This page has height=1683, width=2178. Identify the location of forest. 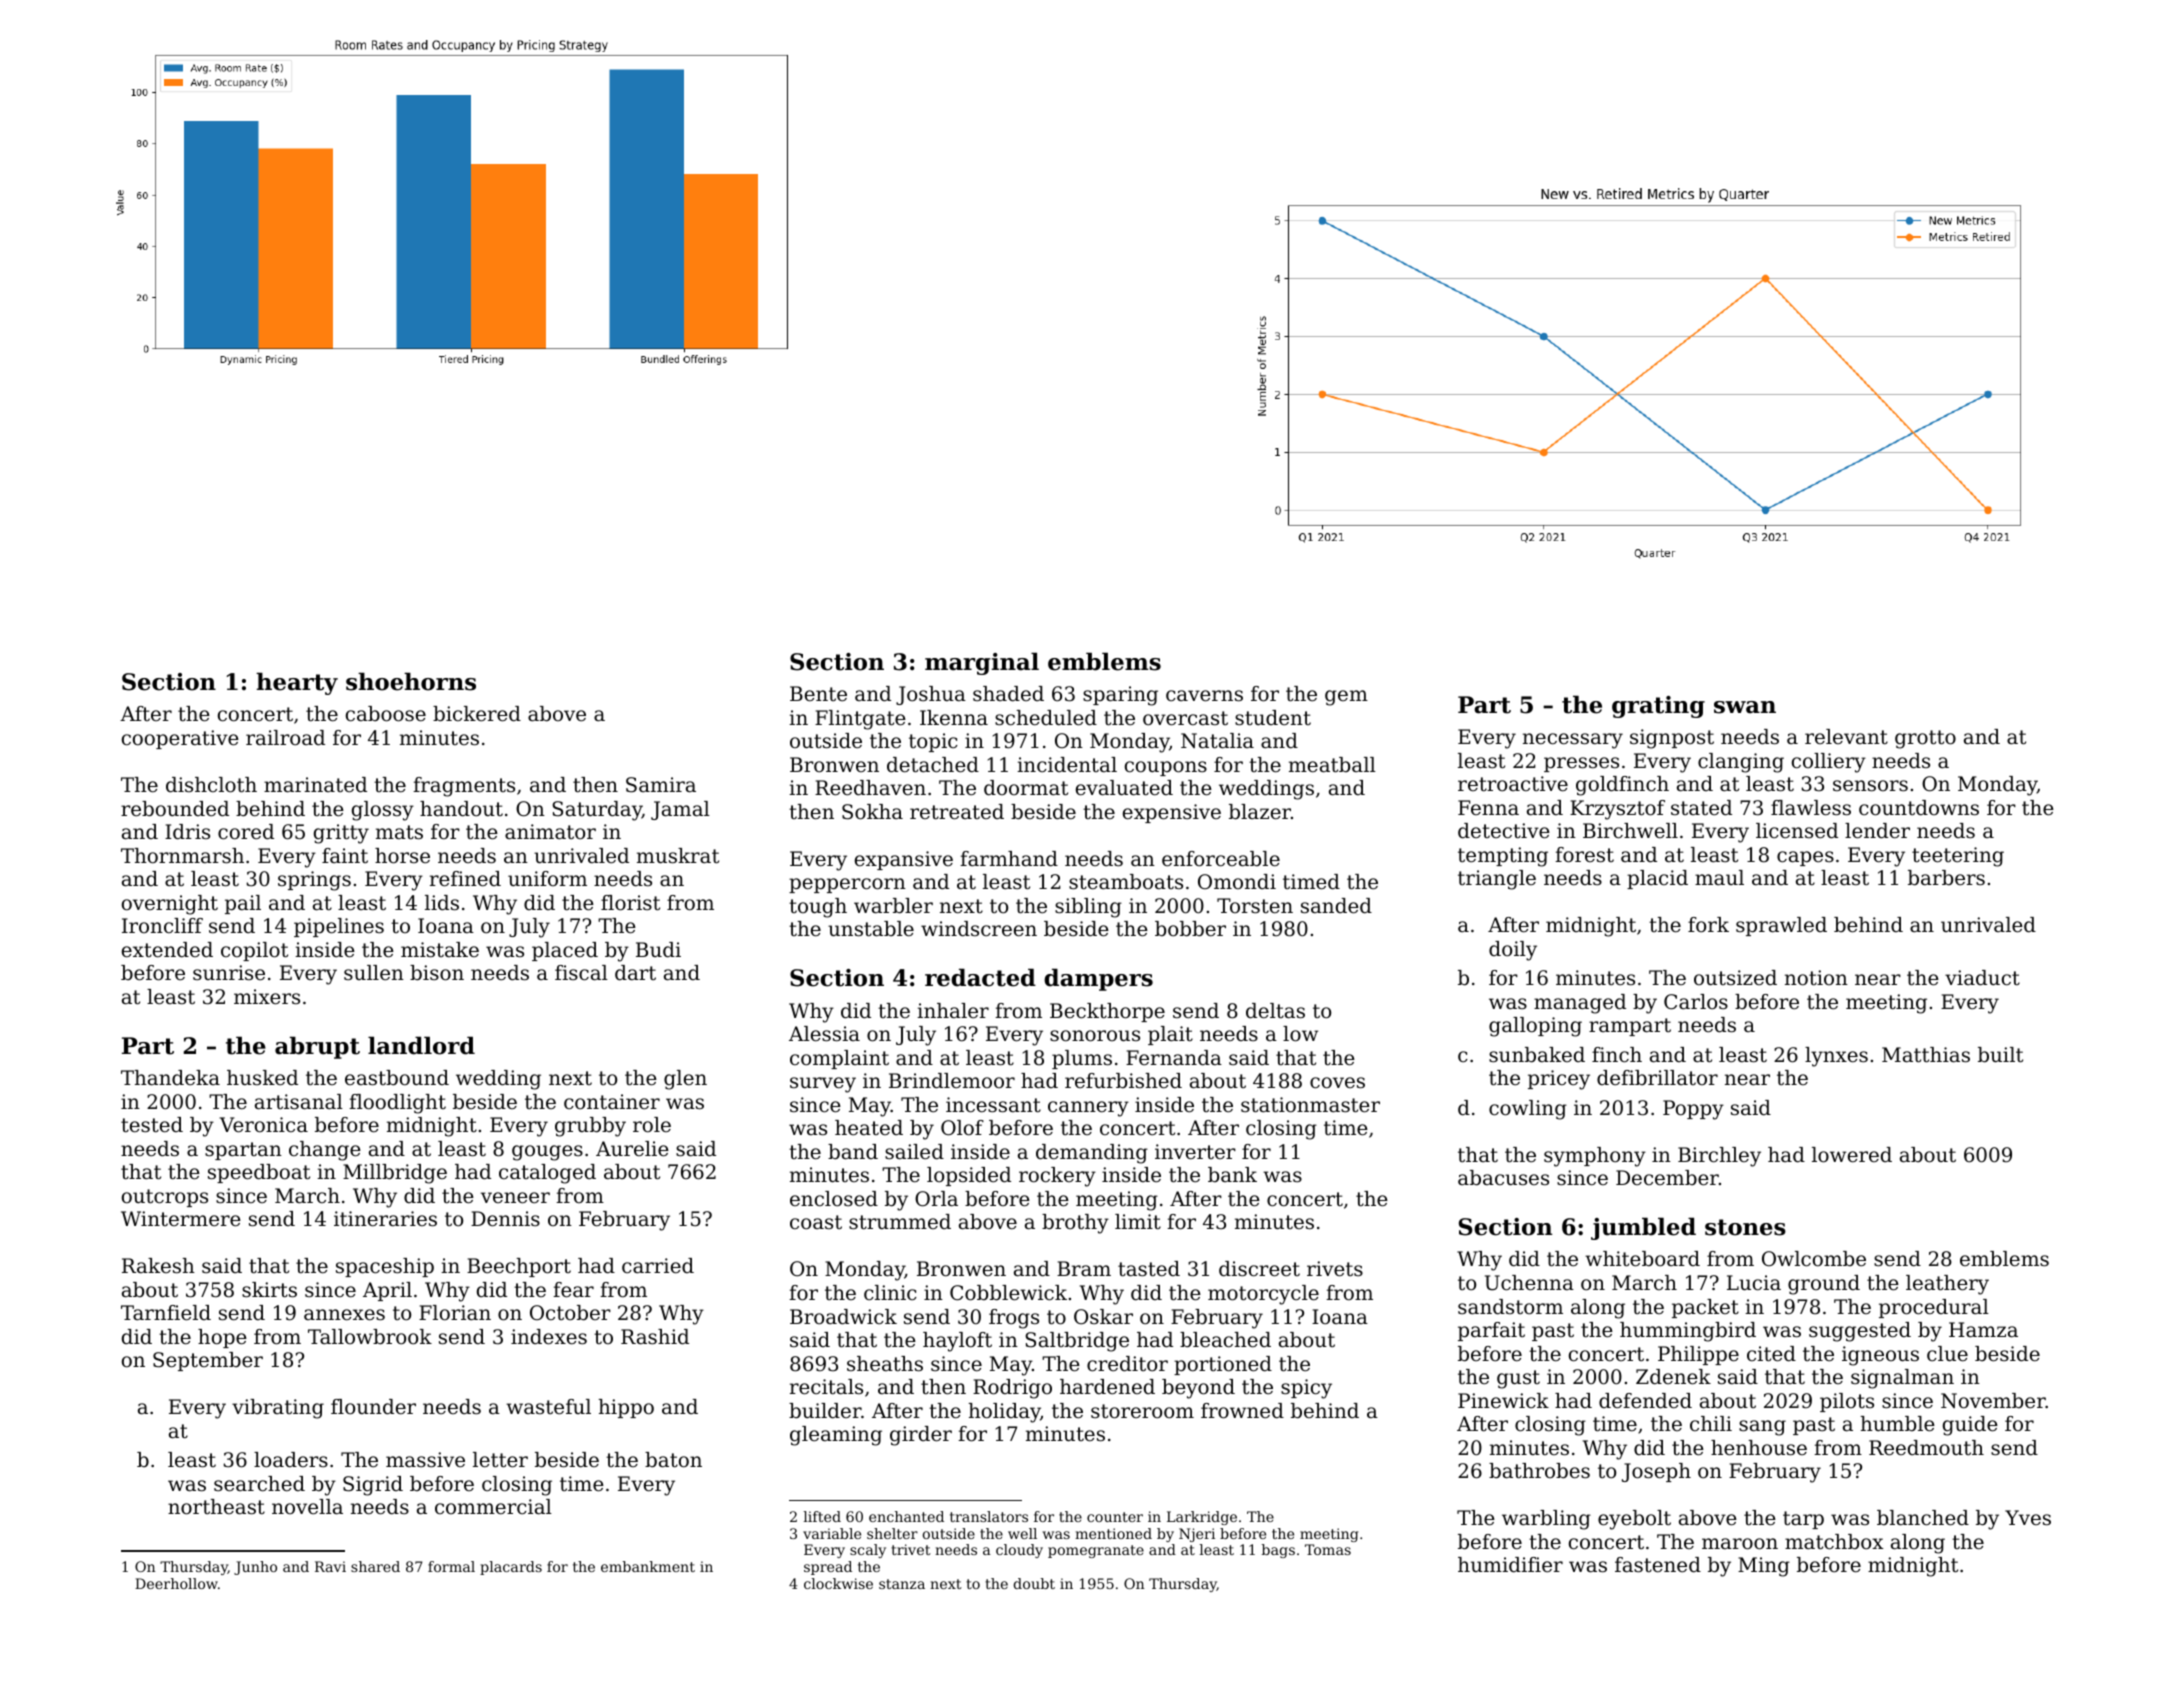
(1584, 855).
